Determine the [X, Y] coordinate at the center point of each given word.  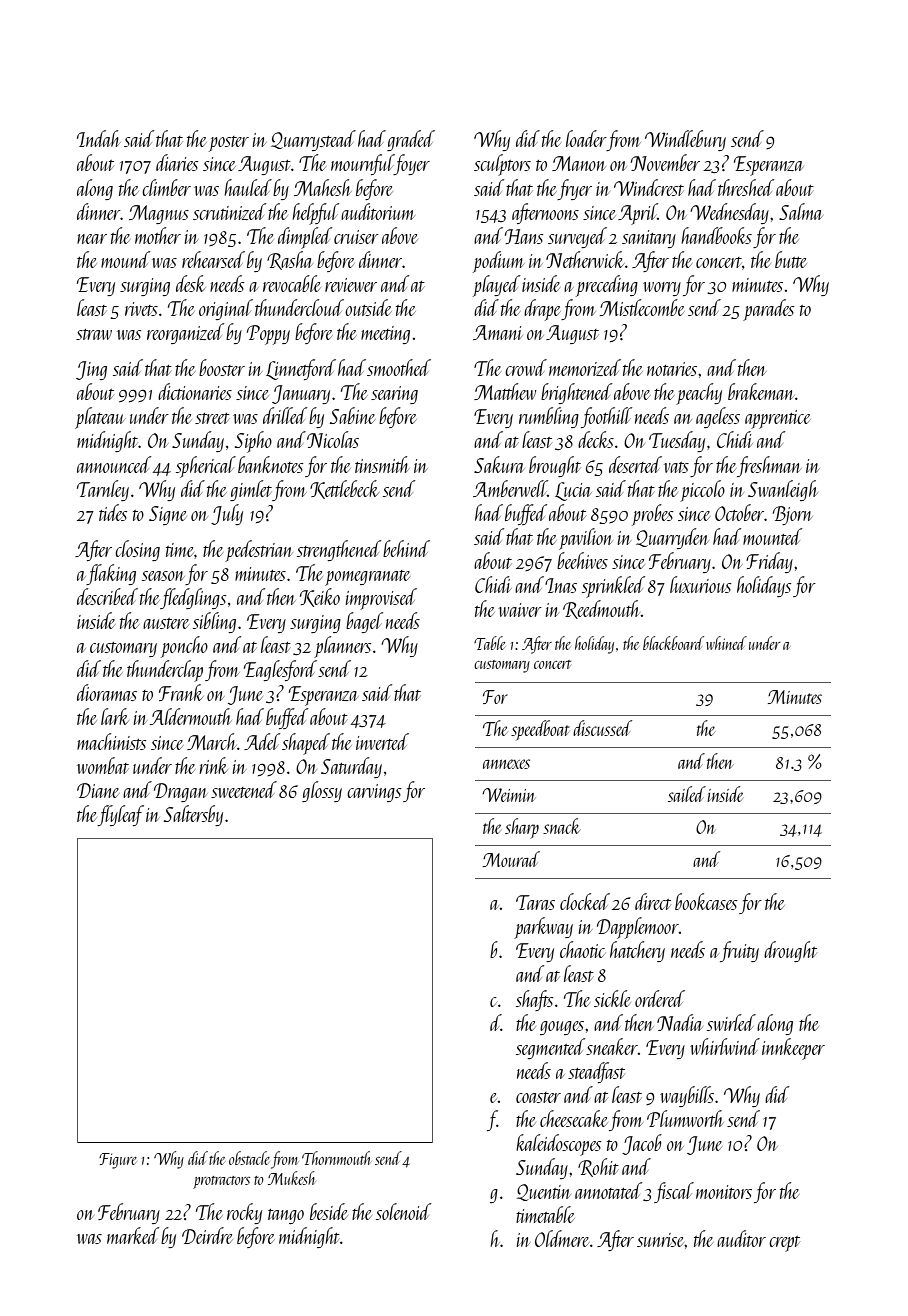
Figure [118, 1161]
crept [784, 1244]
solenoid [403, 1211]
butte [791, 259]
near [92, 239]
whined [726, 643]
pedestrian [258, 551]
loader [586, 138]
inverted [382, 741]
